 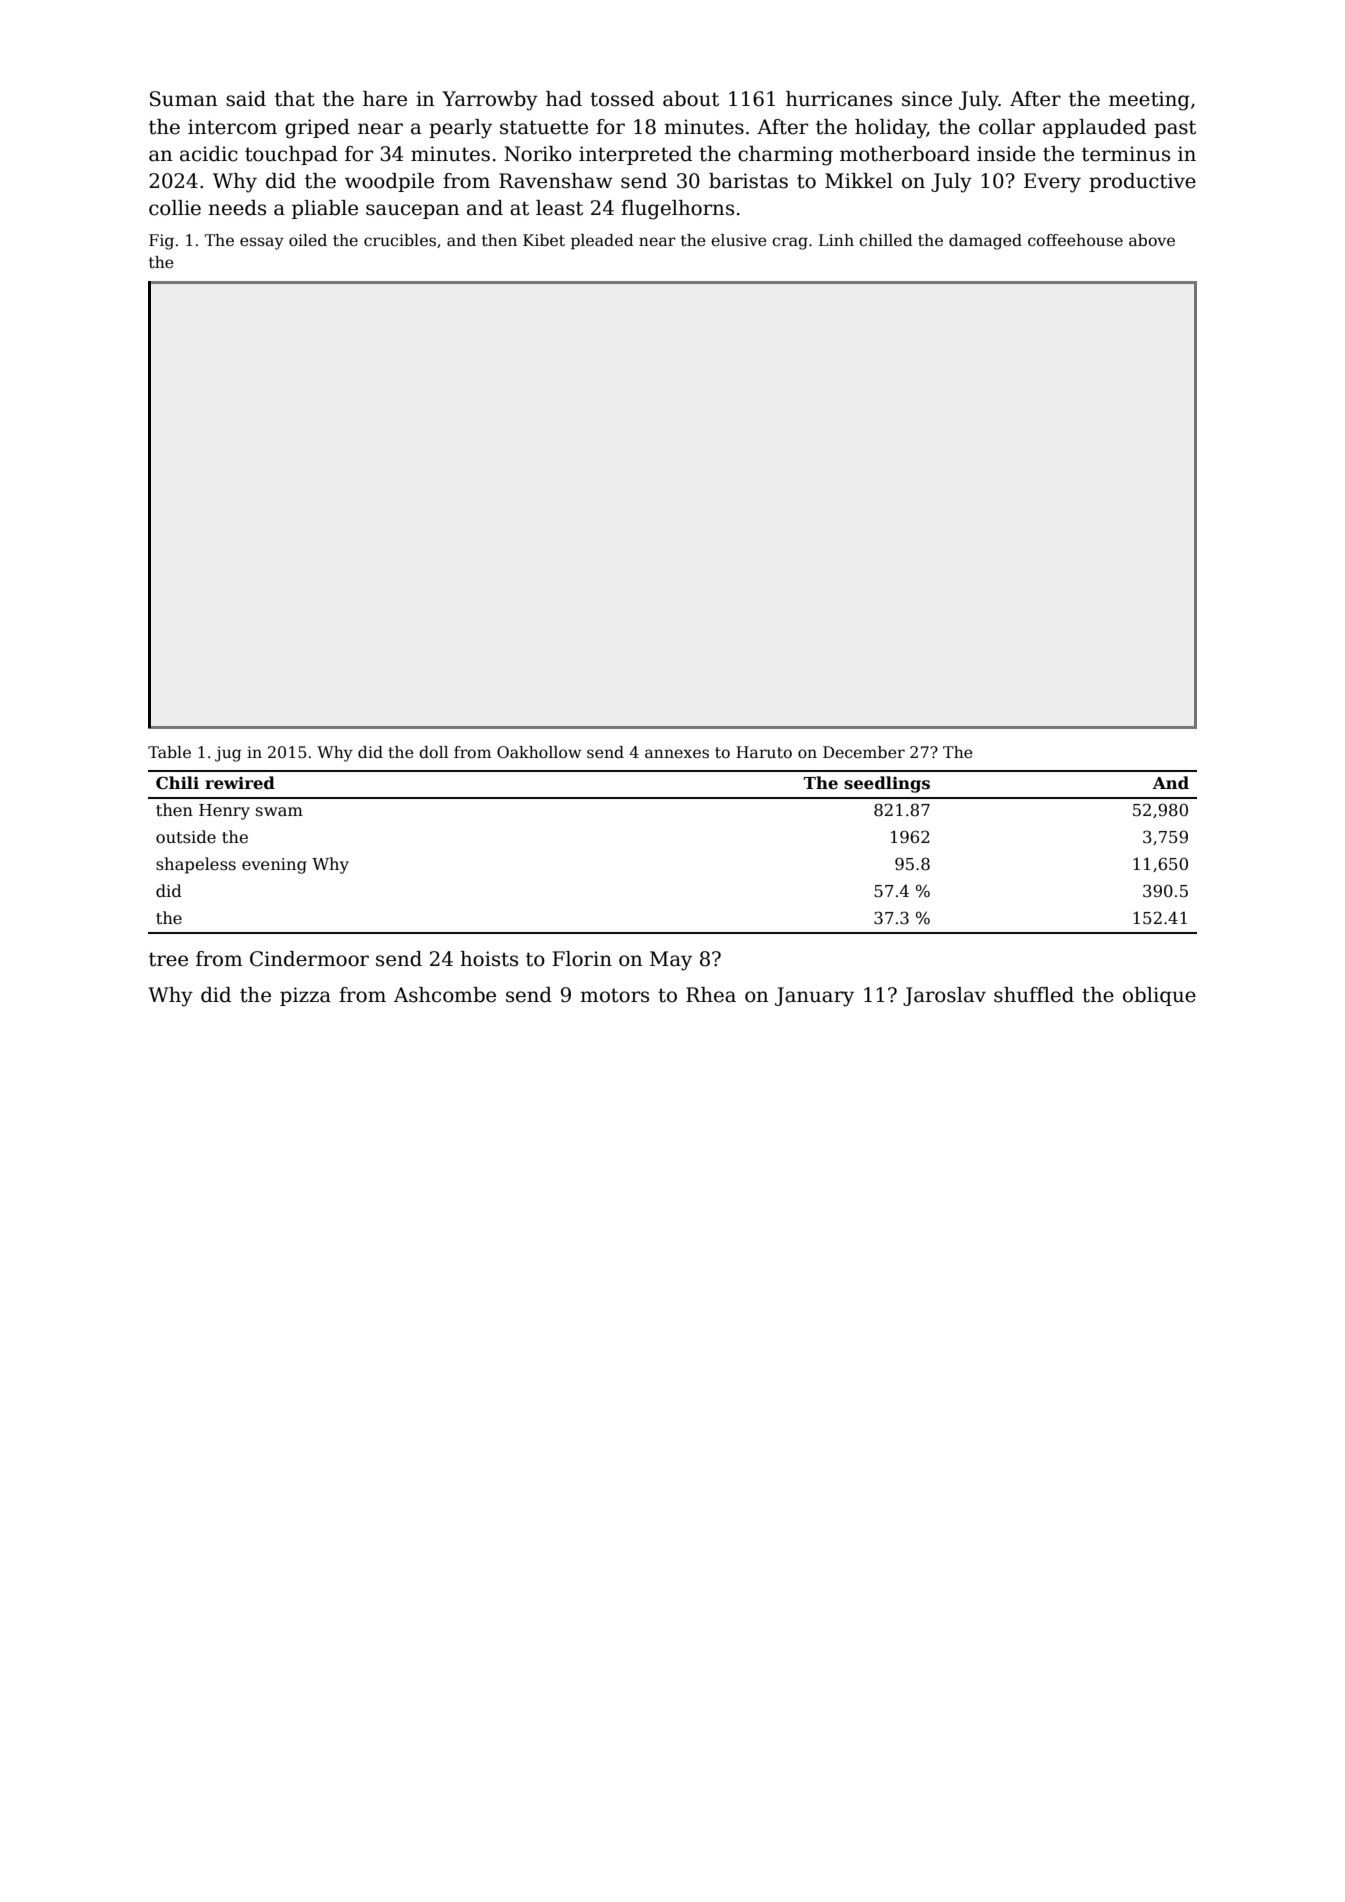 I want to click on Table, so click(x=169, y=752).
